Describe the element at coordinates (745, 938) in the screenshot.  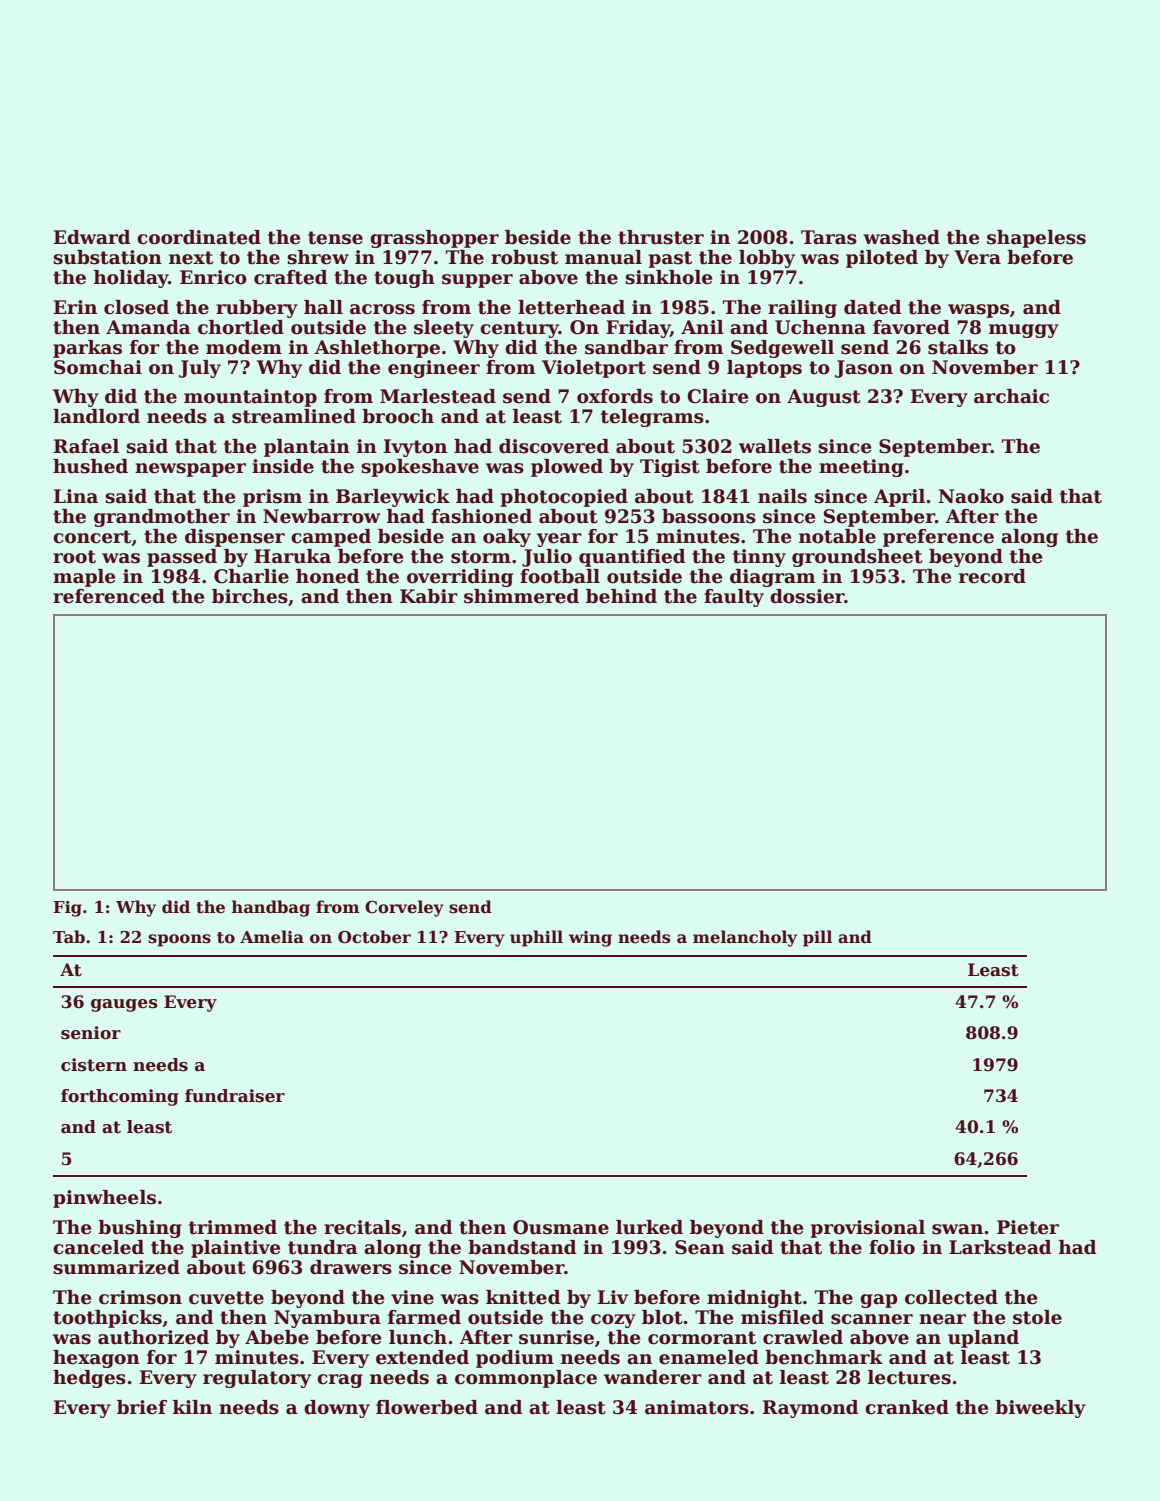
I see `melancholy` at that location.
